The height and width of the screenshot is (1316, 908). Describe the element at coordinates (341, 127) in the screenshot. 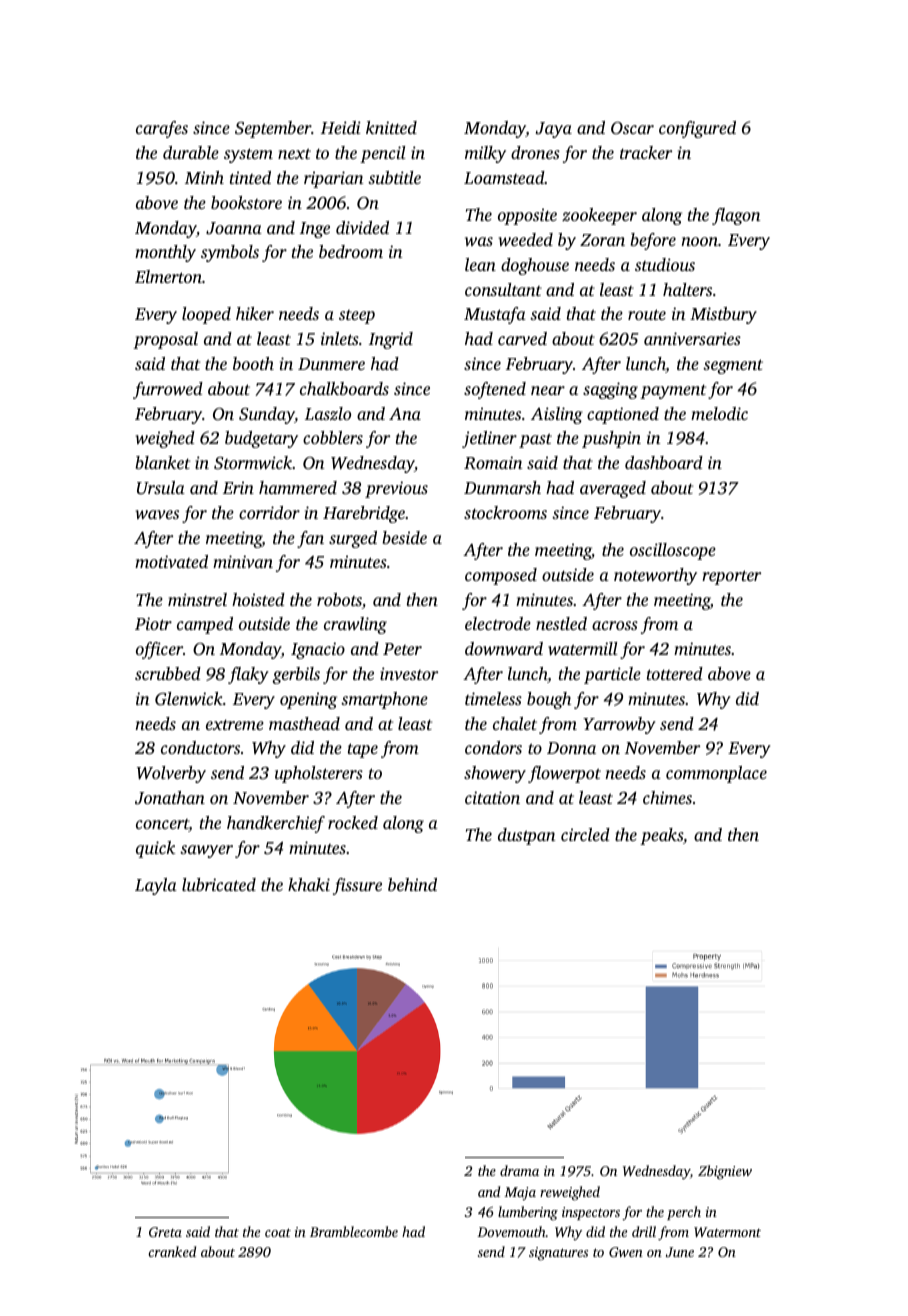

I see `Heidi` at that location.
